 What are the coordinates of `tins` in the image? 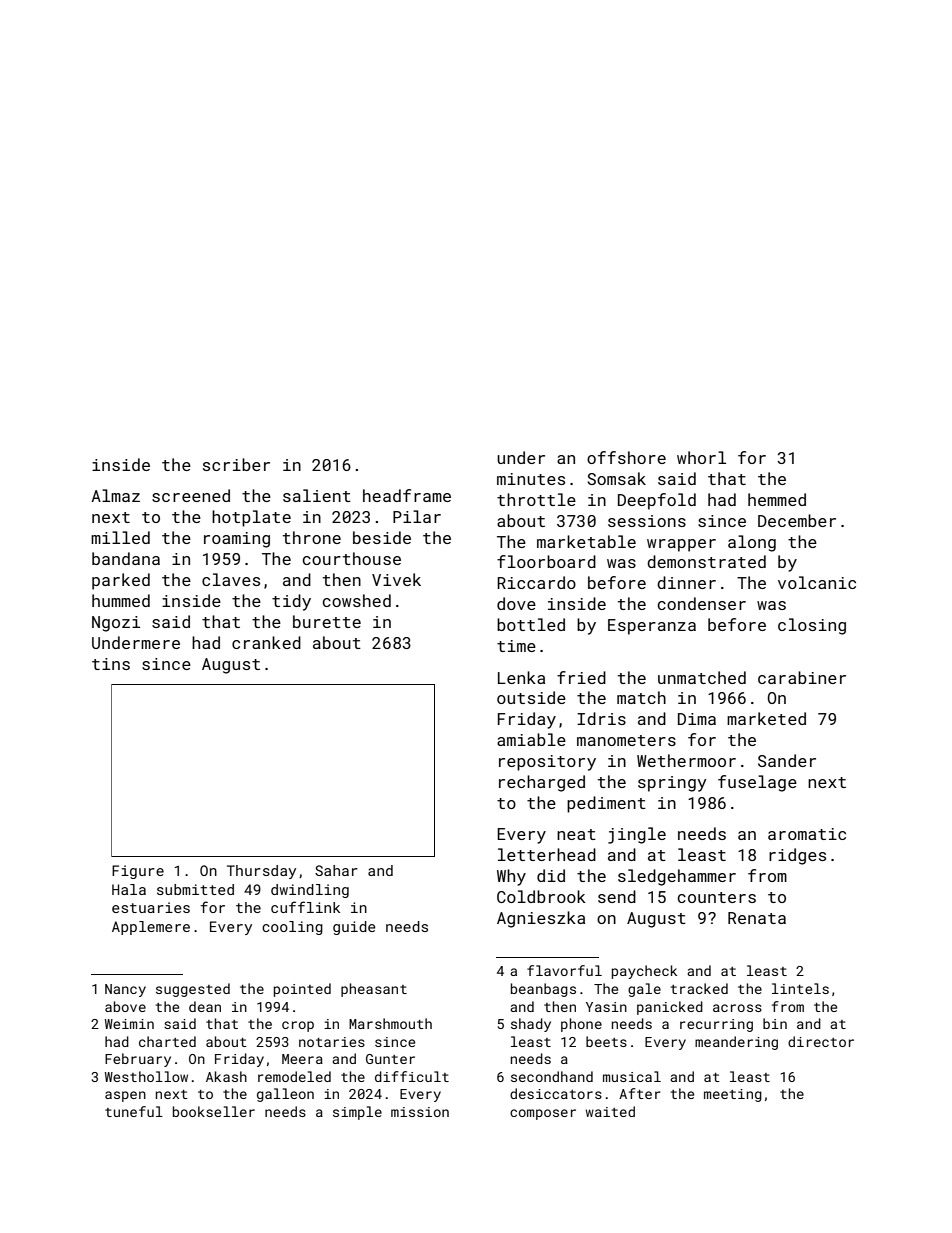 It's located at (111, 664).
